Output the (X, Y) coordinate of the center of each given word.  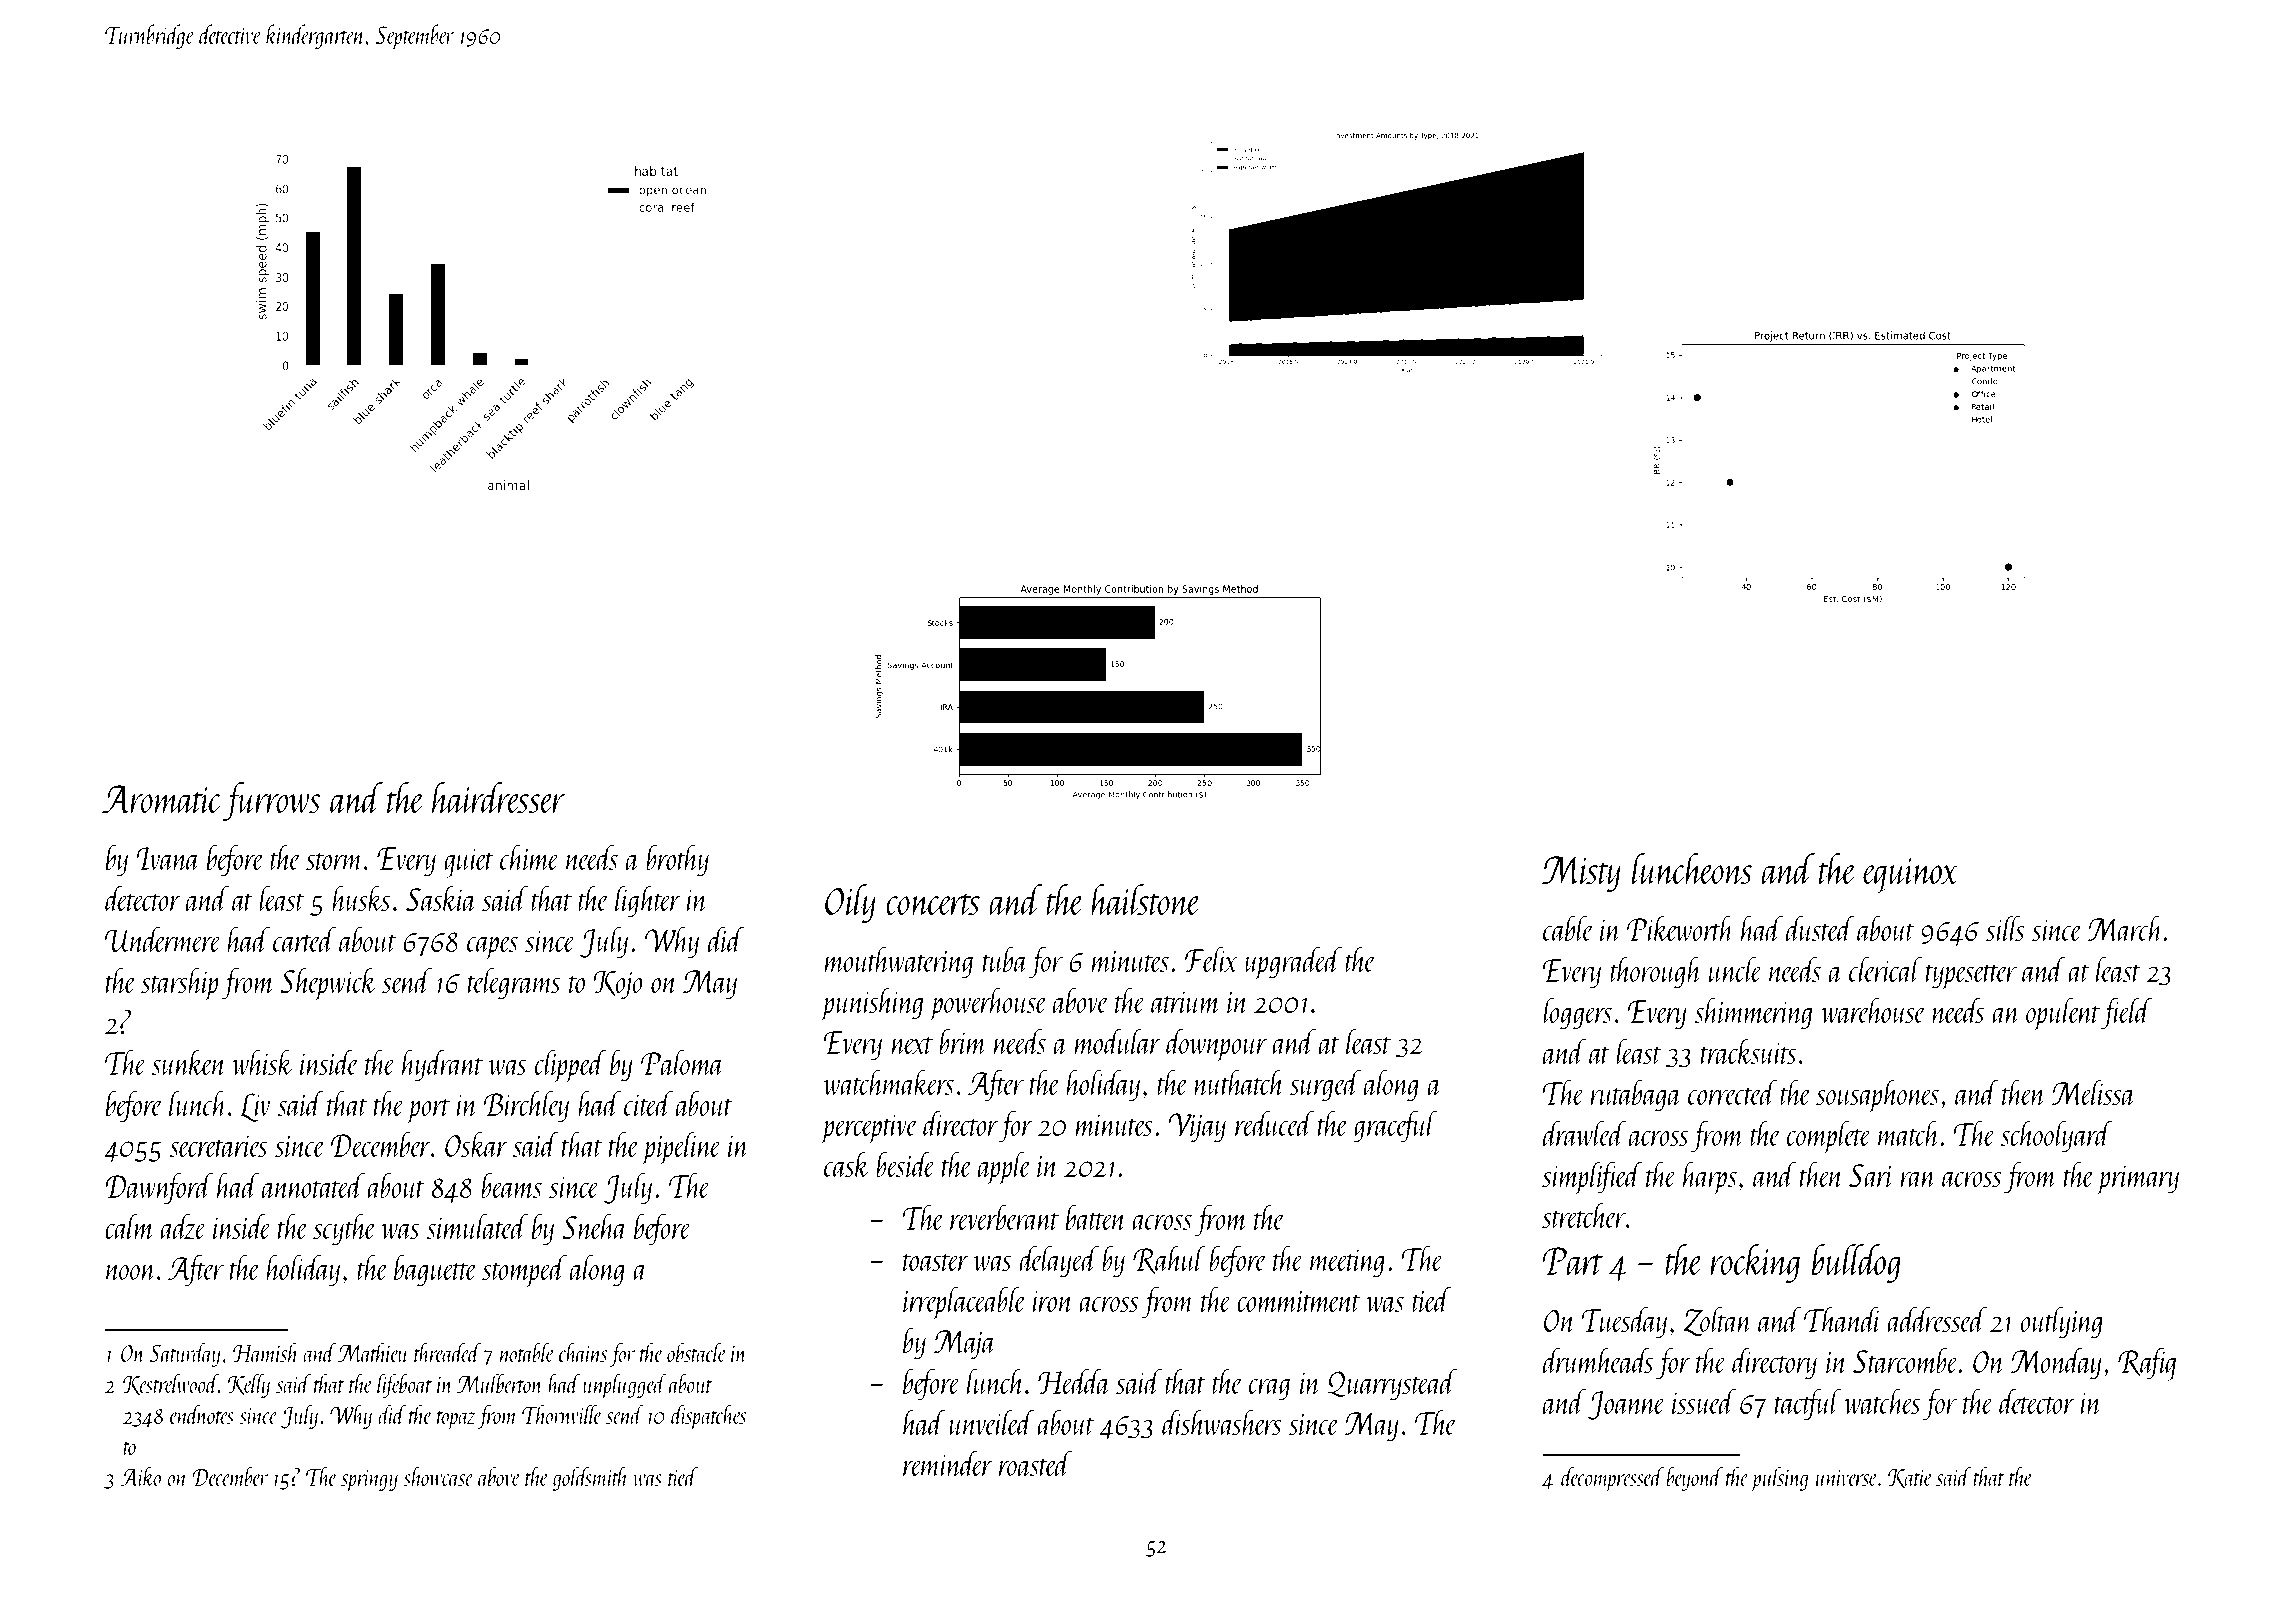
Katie (1910, 1478)
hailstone (1146, 900)
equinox (1910, 875)
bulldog (1856, 1263)
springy (369, 1481)
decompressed (1612, 1479)
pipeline (681, 1148)
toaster (936, 1262)
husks (361, 898)
